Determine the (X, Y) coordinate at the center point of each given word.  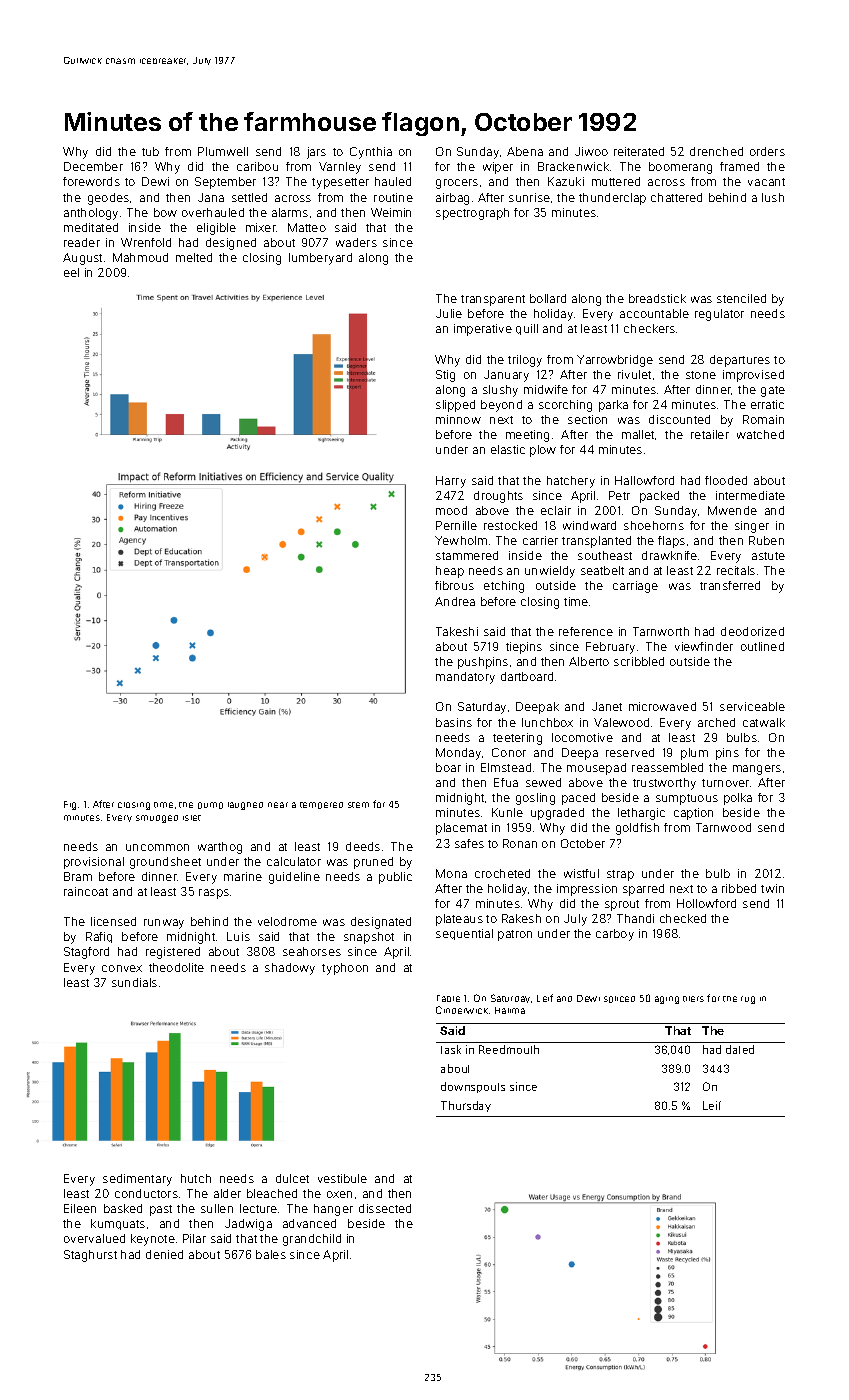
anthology (91, 214)
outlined (762, 646)
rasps (214, 894)
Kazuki (566, 181)
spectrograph (472, 214)
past (161, 1210)
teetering (517, 739)
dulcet (292, 1178)
